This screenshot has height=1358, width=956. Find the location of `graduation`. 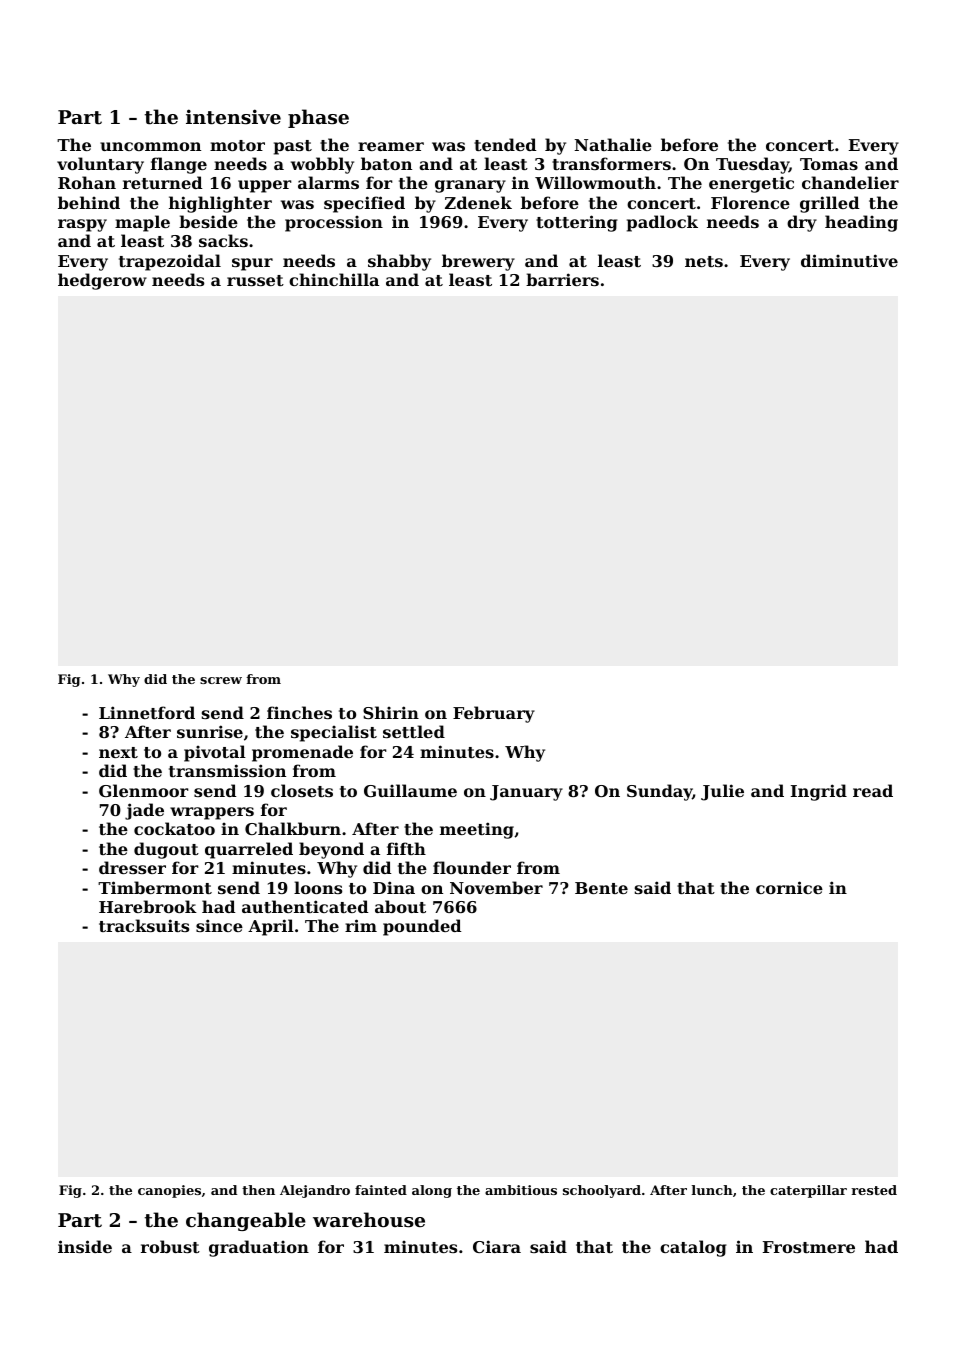

graduation is located at coordinates (259, 1248).
